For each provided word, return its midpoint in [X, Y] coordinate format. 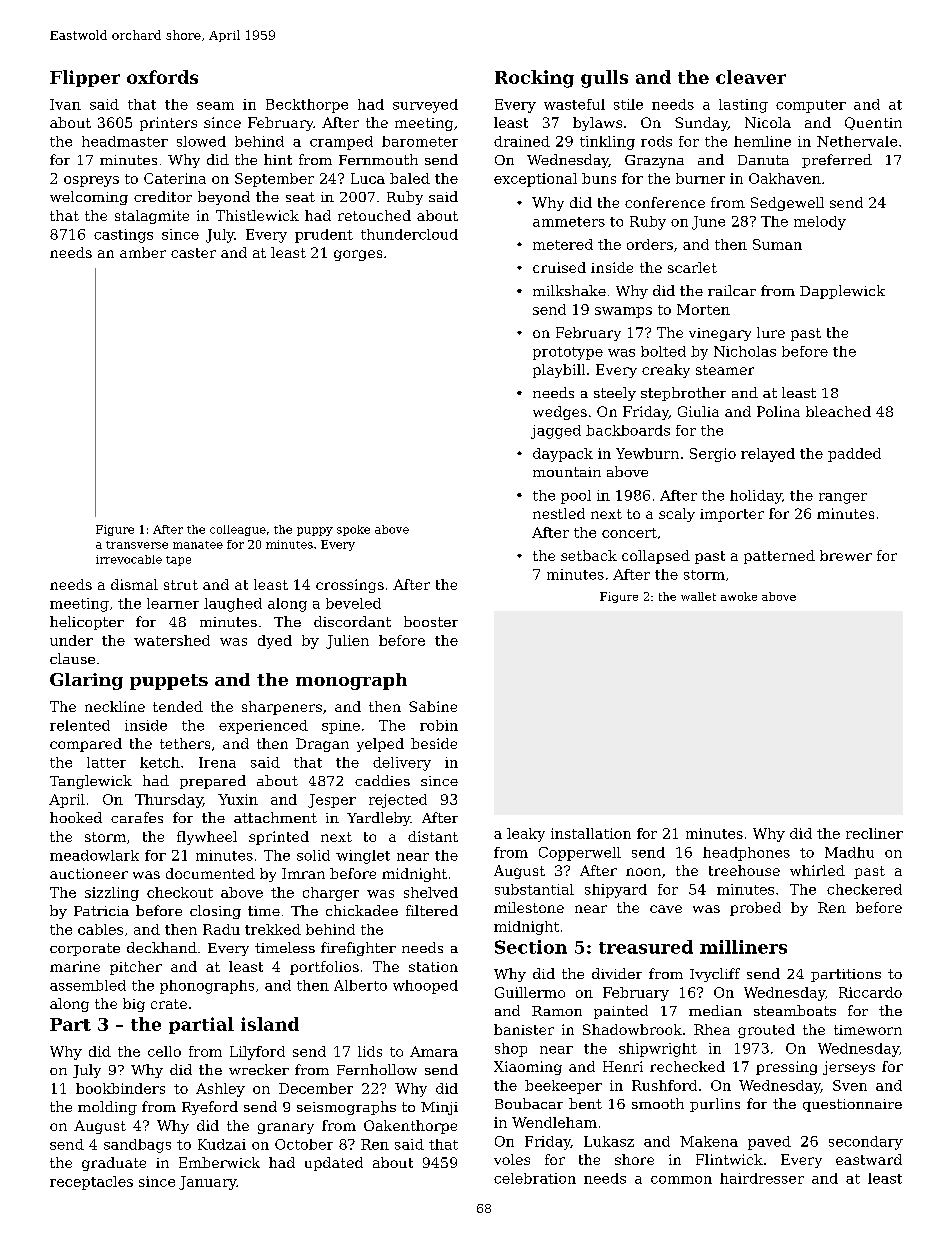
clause [72, 658]
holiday [756, 497]
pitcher [136, 968]
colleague [238, 530]
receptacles [91, 1183]
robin [439, 725]
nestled [559, 513]
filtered [432, 910]
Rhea [712, 1029]
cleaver [751, 77]
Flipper [85, 78]
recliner [874, 833]
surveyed [425, 106]
